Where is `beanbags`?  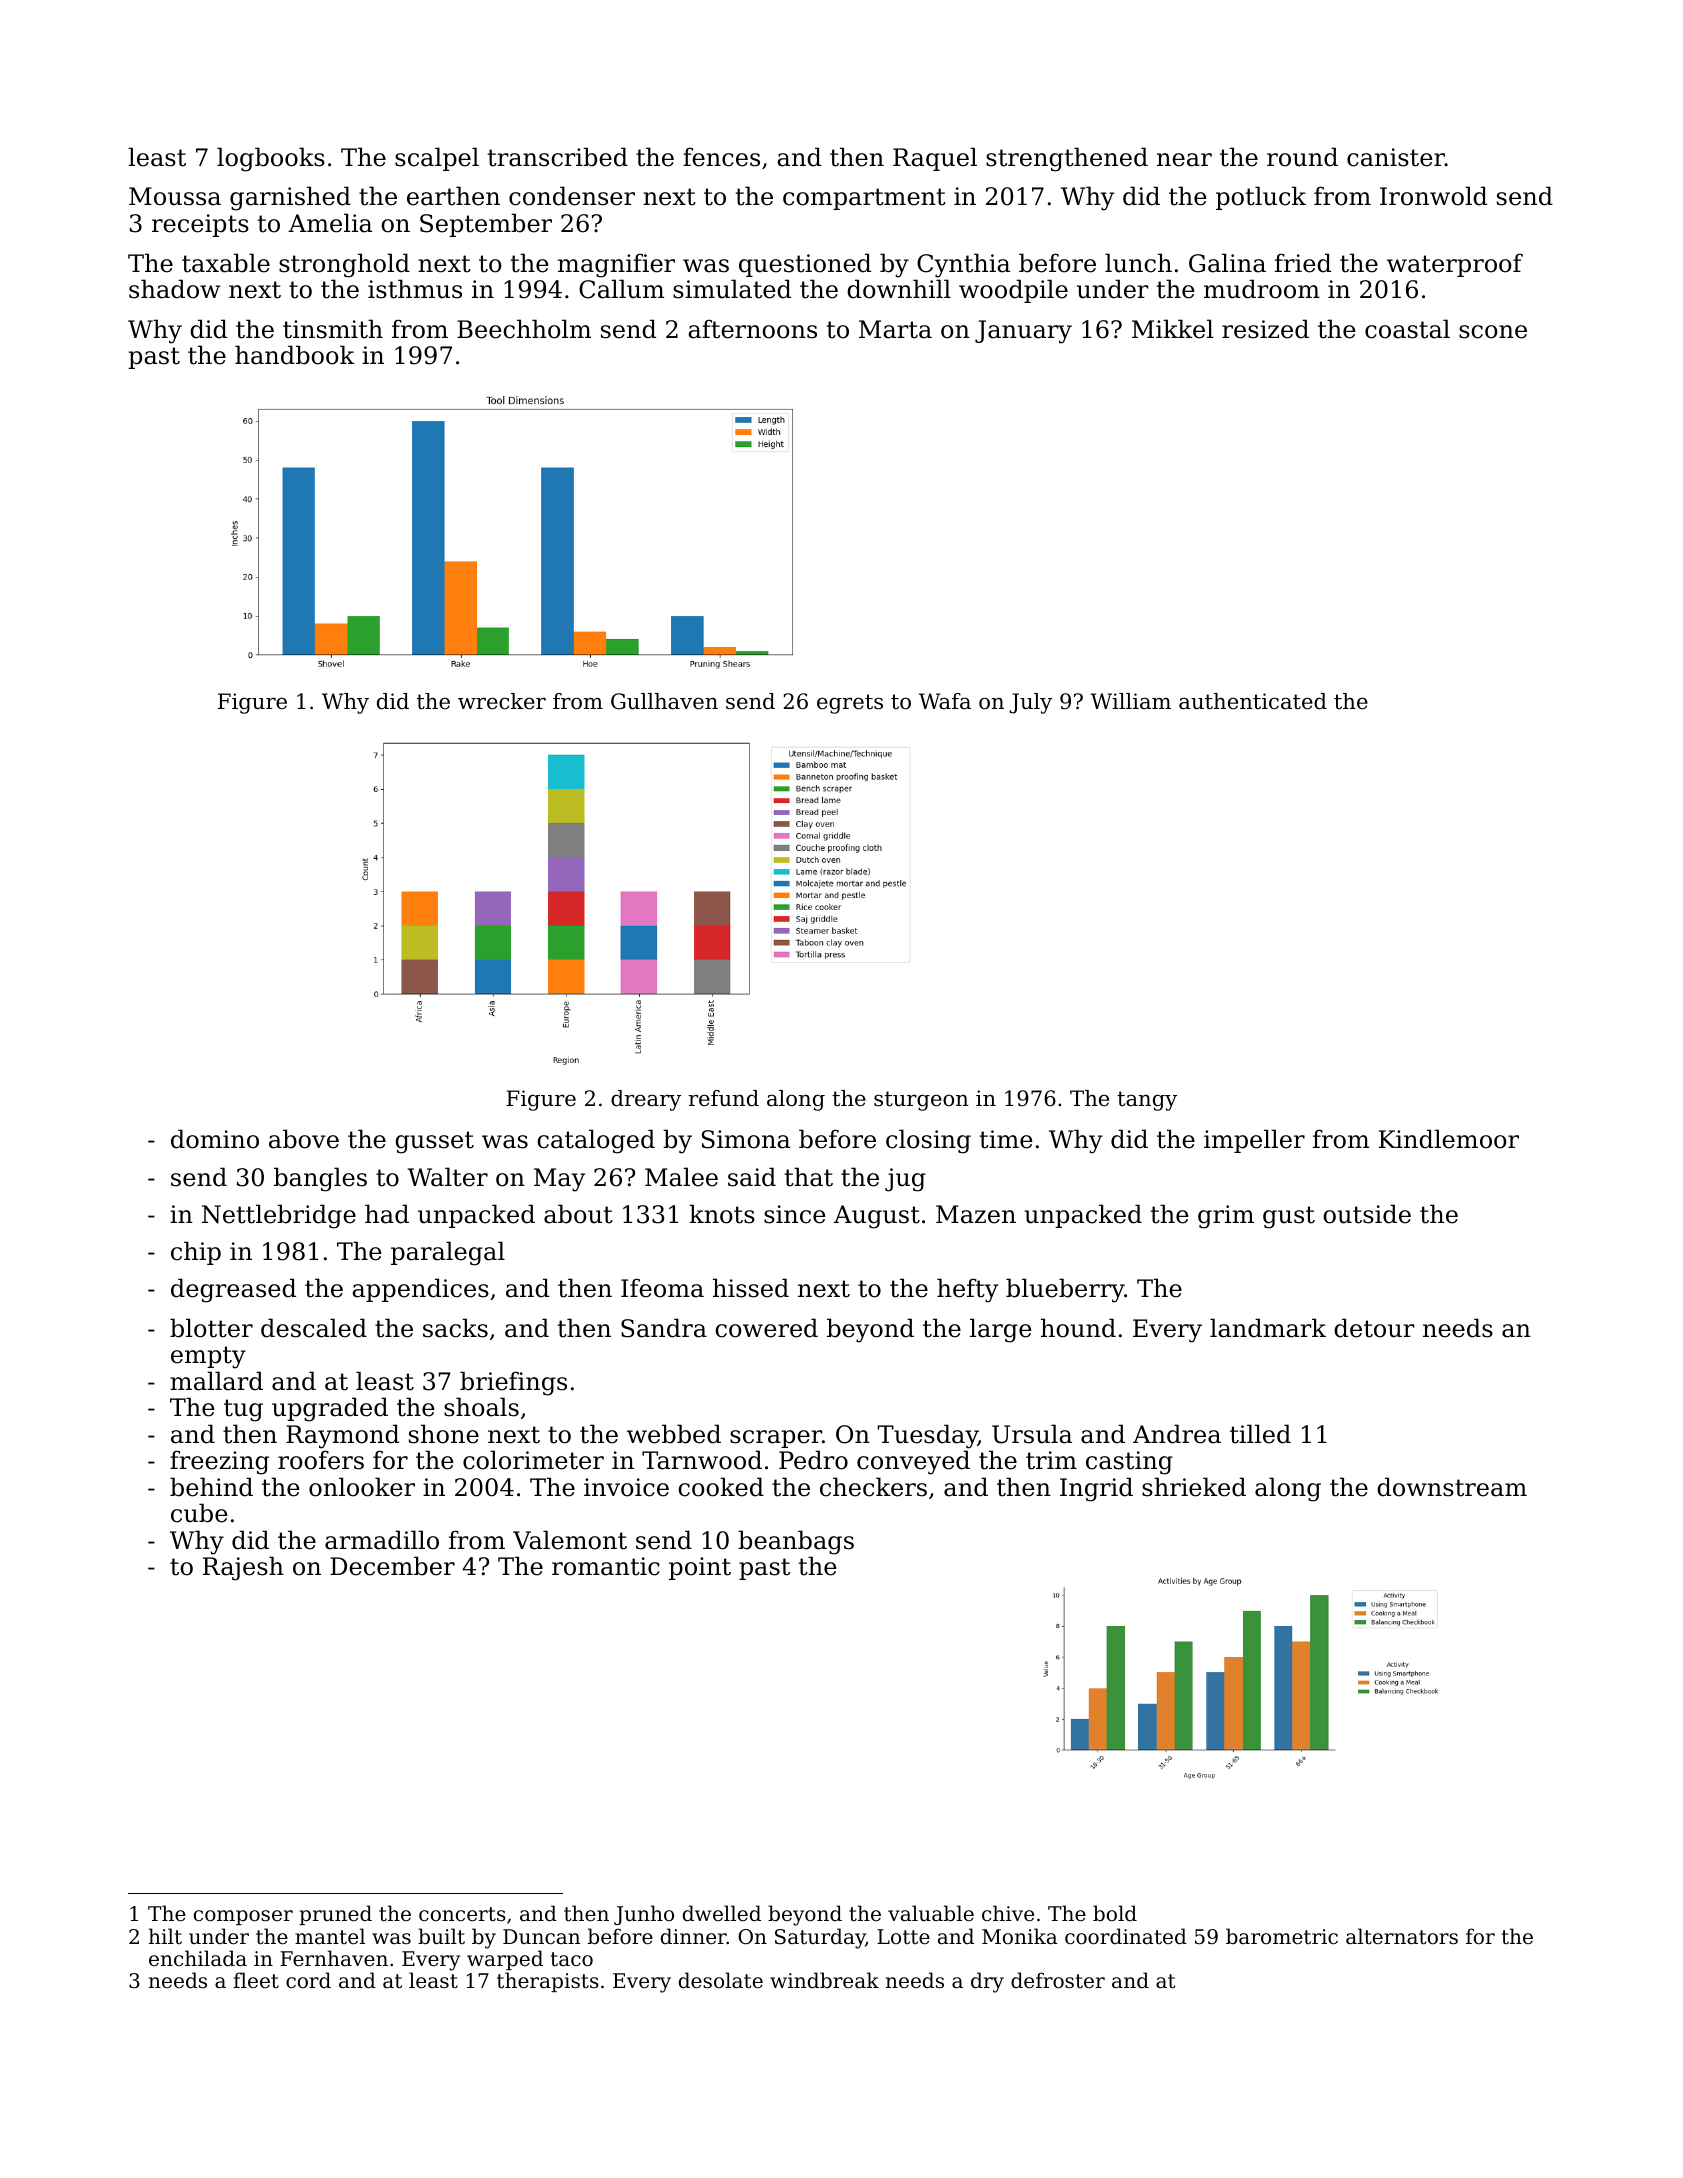 beanbags is located at coordinates (796, 1542).
